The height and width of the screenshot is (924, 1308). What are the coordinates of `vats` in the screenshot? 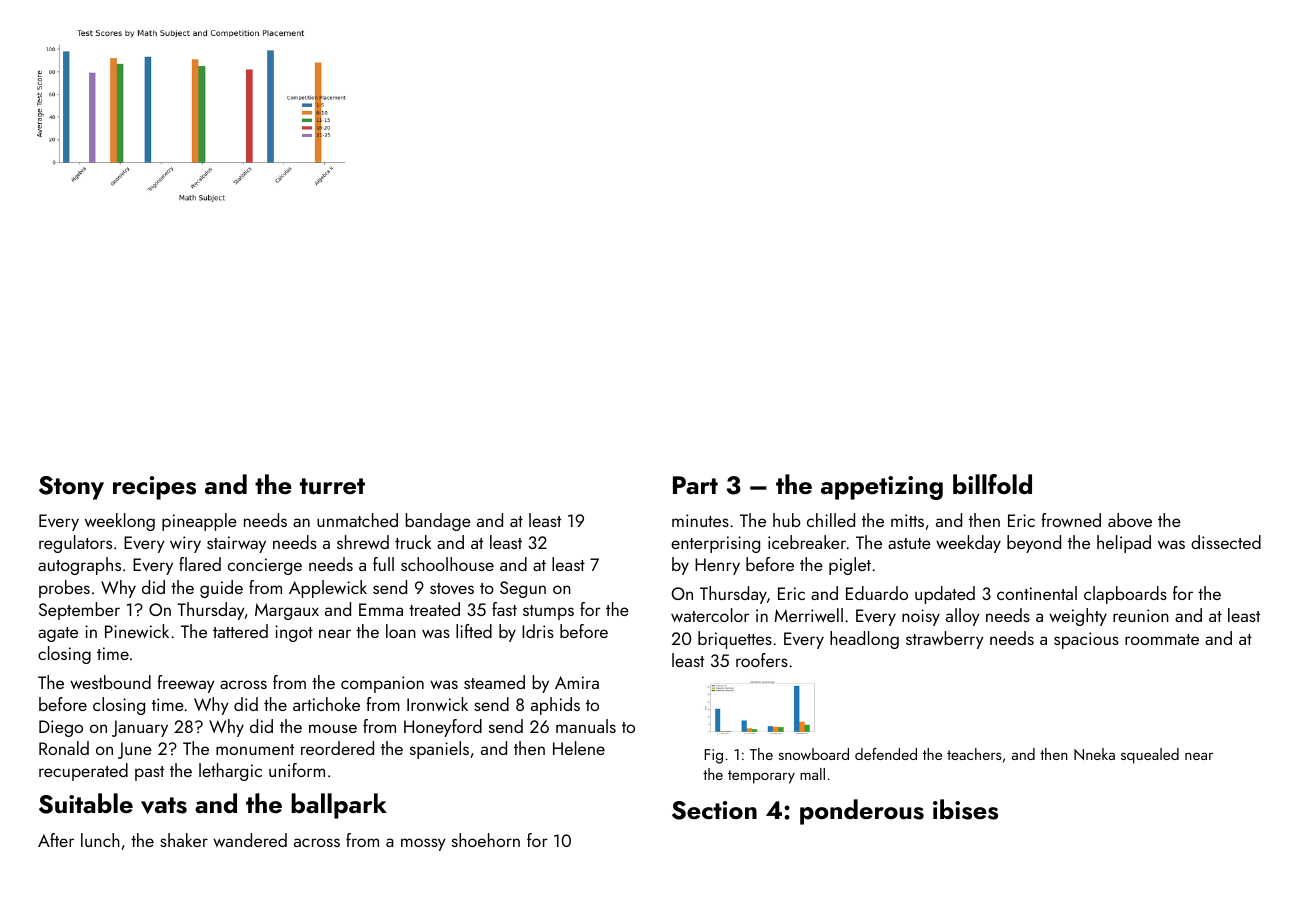 It's located at (164, 805).
